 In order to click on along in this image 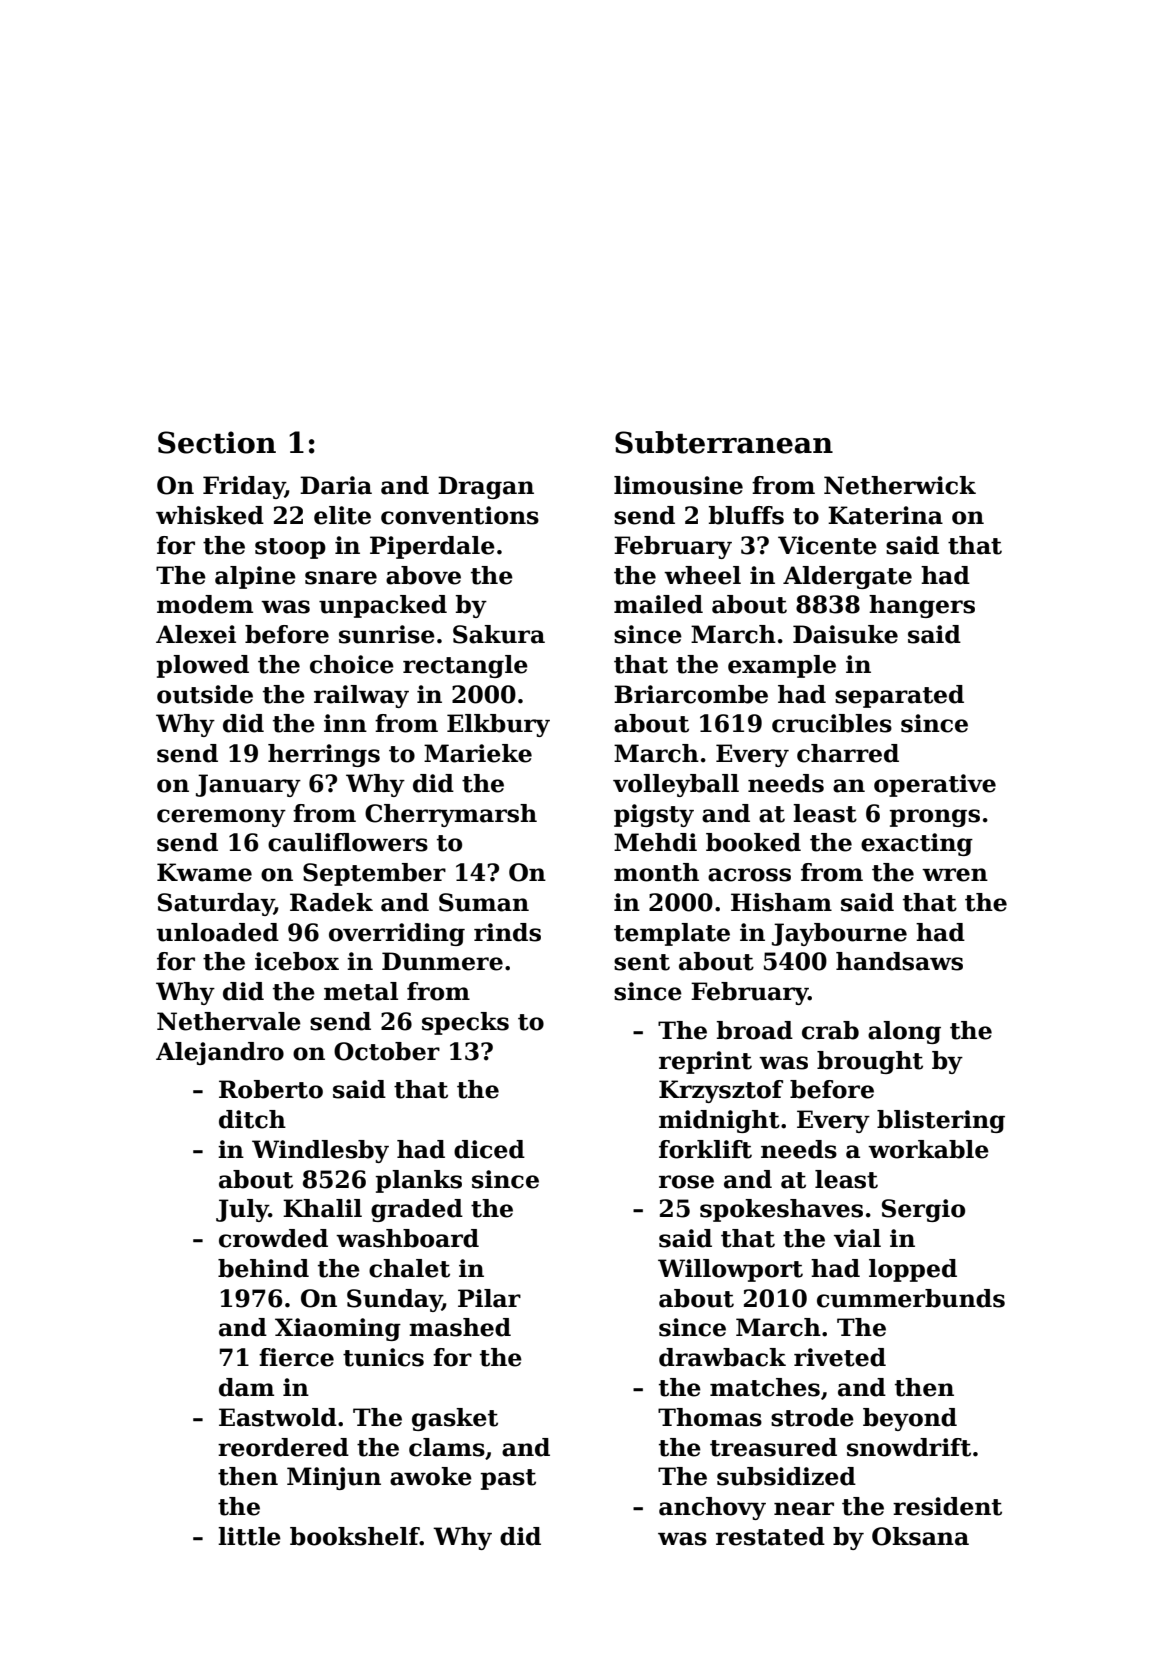, I will do `click(904, 1032)`.
